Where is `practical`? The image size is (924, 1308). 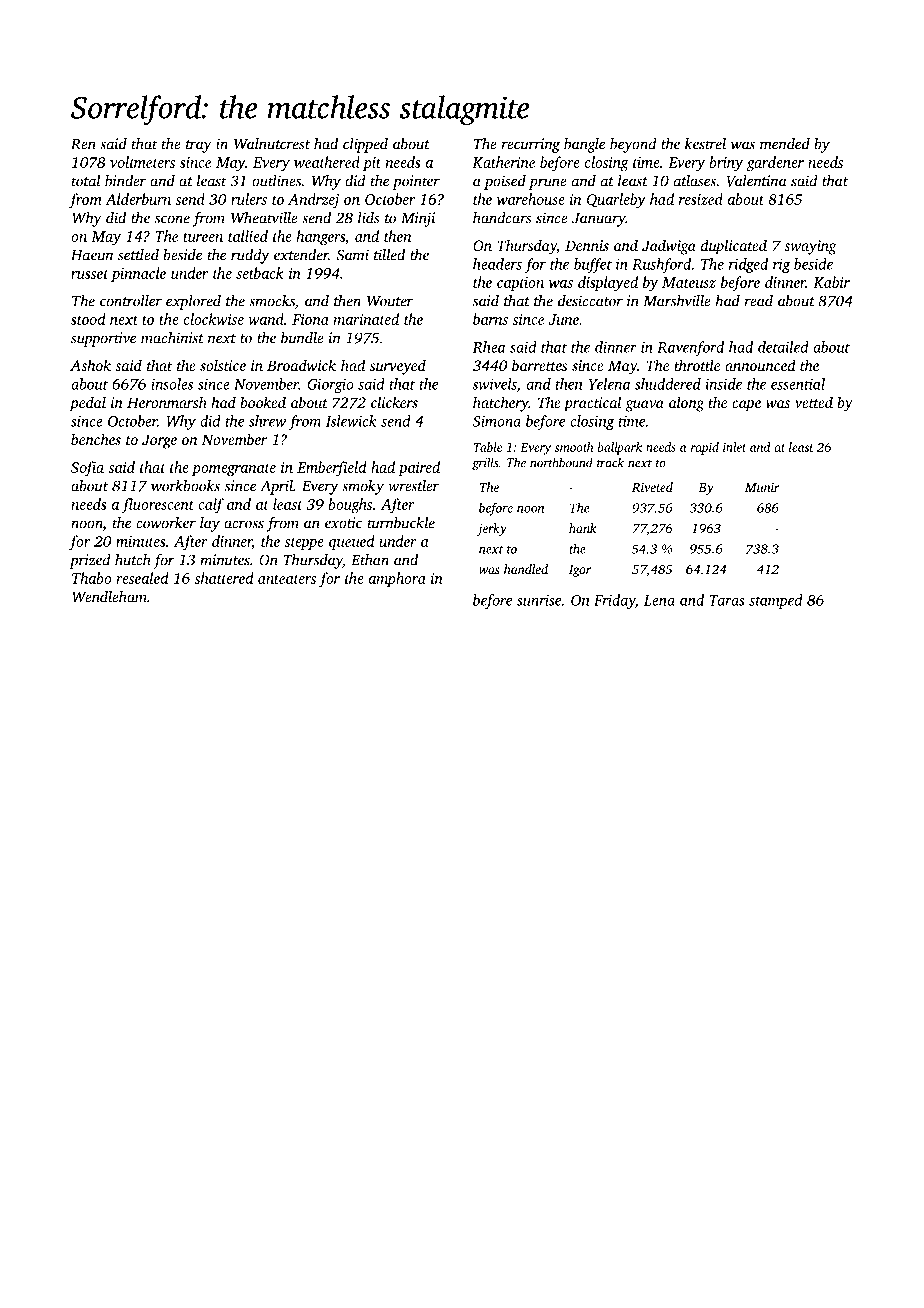 practical is located at coordinates (592, 404).
